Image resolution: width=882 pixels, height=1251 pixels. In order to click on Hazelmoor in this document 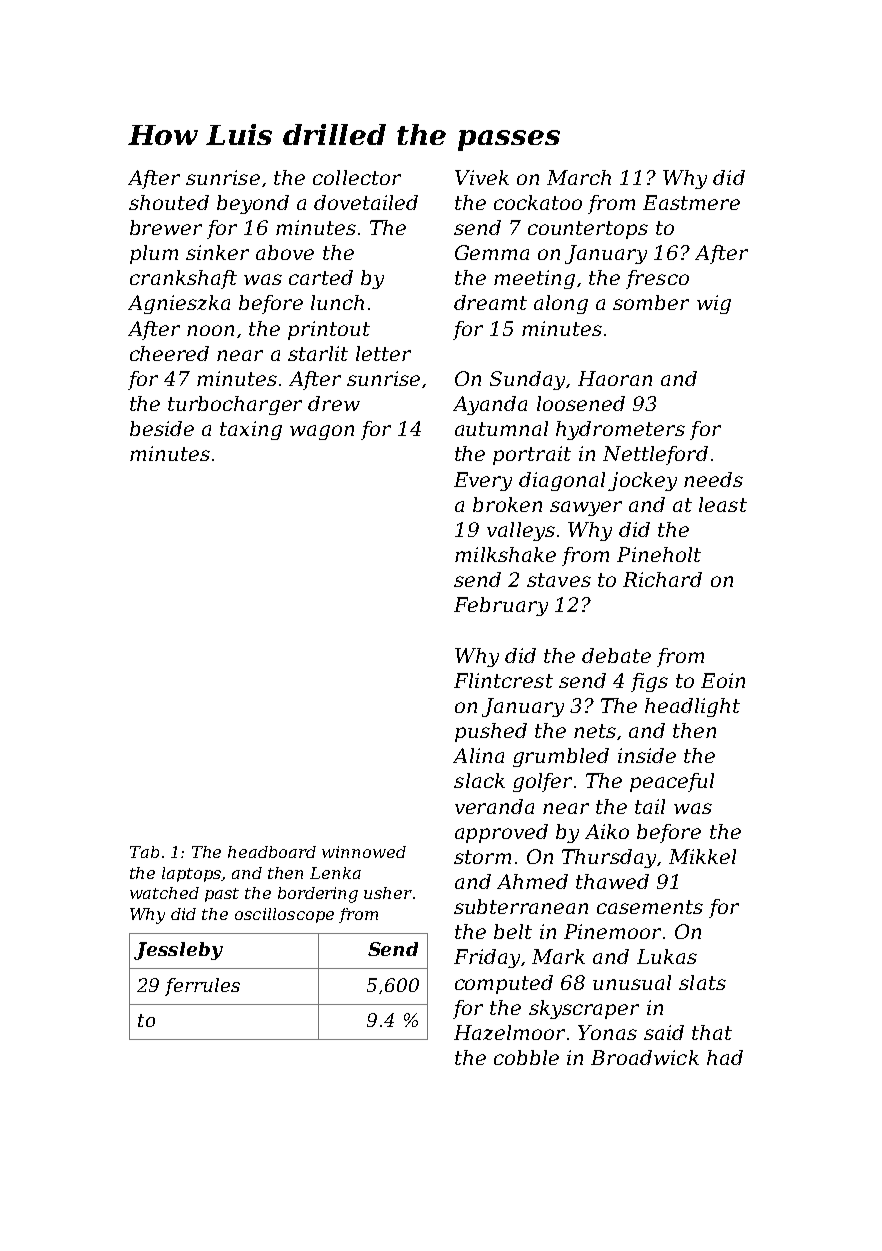, I will do `click(509, 1032)`.
